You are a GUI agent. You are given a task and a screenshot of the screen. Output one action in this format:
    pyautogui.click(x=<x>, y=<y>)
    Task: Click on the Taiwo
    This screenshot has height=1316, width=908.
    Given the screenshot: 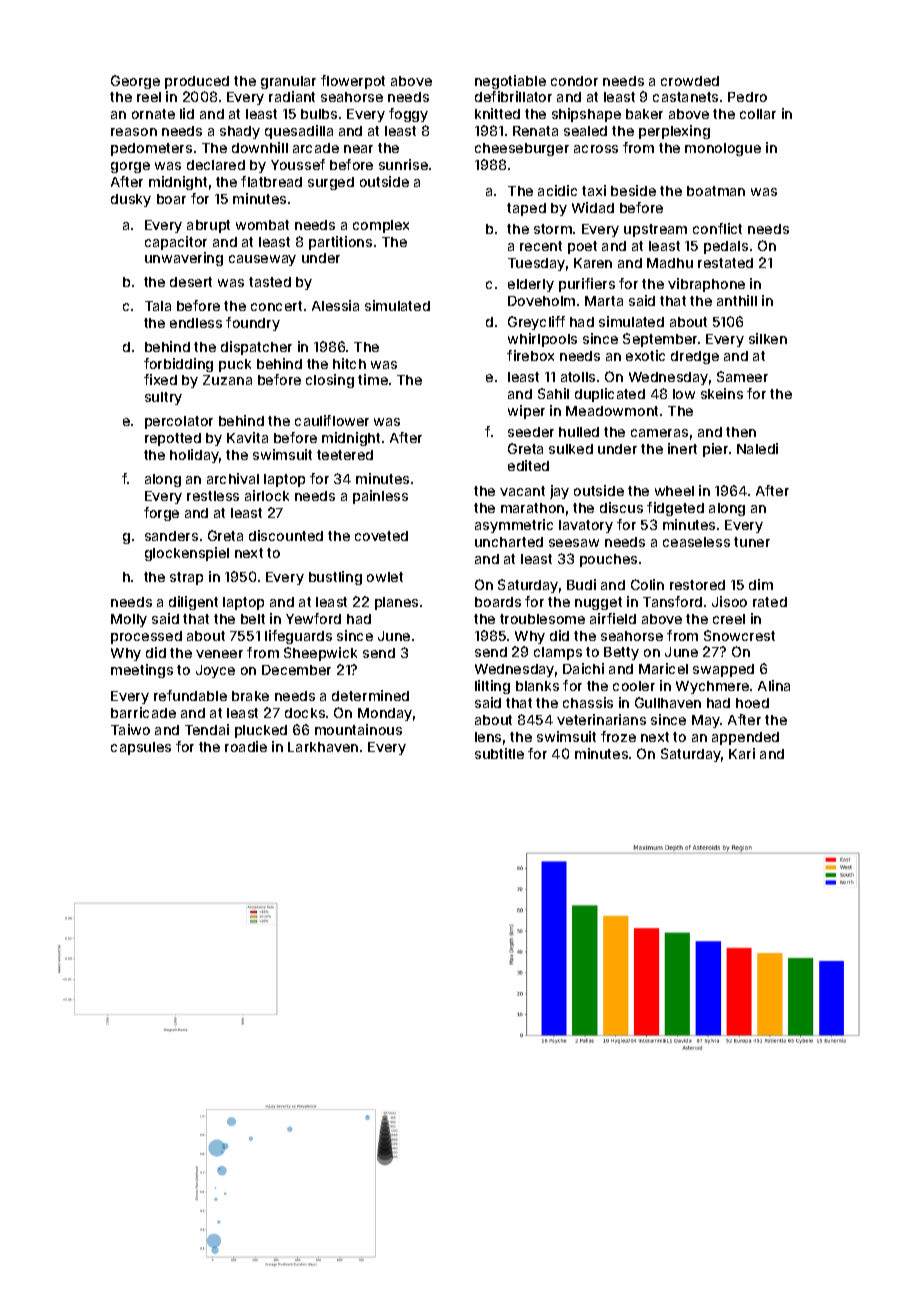 What is the action you would take?
    pyautogui.click(x=130, y=729)
